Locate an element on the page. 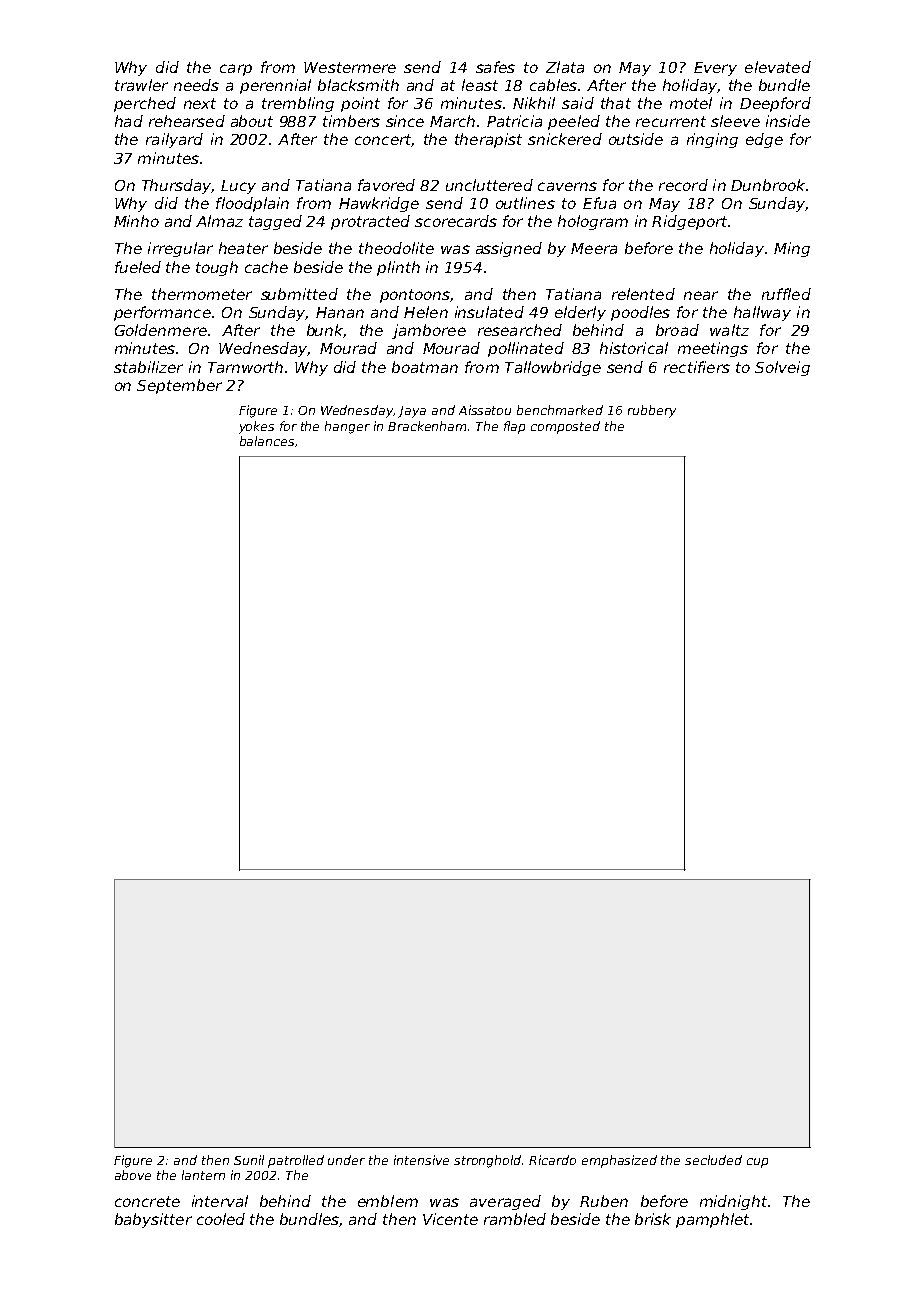  Every is located at coordinates (715, 69).
